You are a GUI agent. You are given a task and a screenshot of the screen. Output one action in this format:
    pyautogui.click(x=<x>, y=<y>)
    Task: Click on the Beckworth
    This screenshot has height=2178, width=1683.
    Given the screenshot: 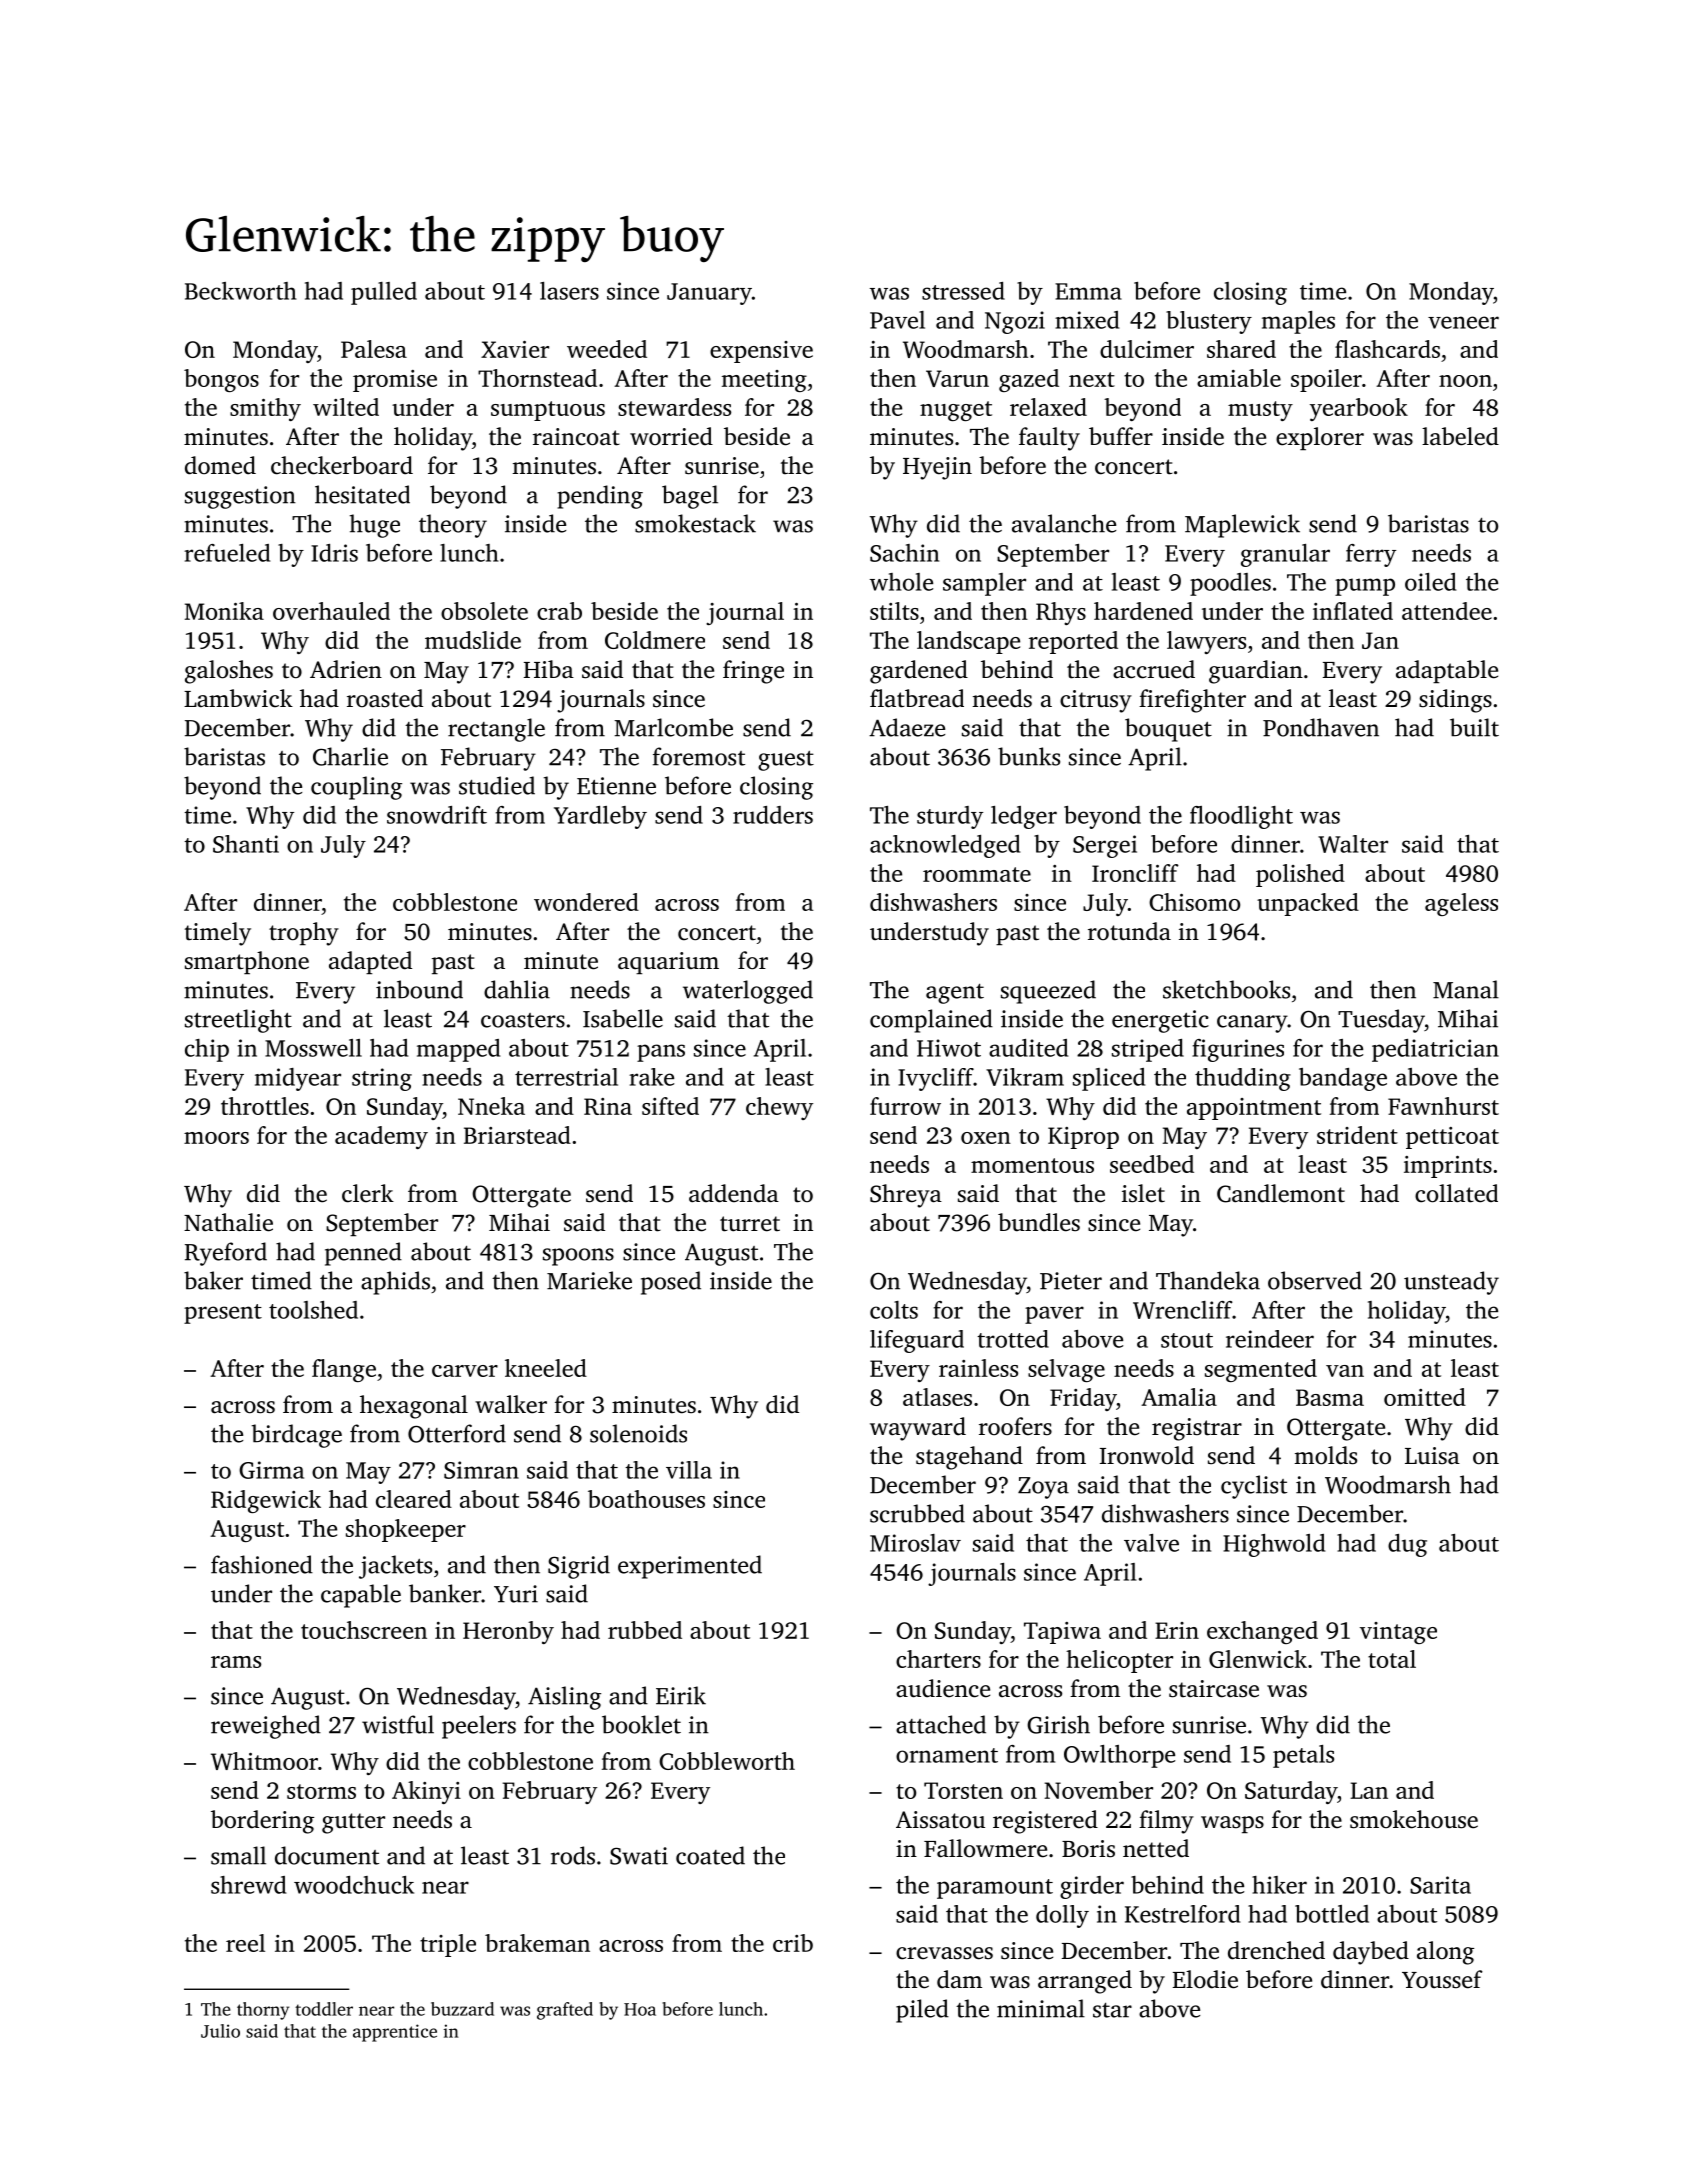 What is the action you would take?
    pyautogui.click(x=241, y=291)
